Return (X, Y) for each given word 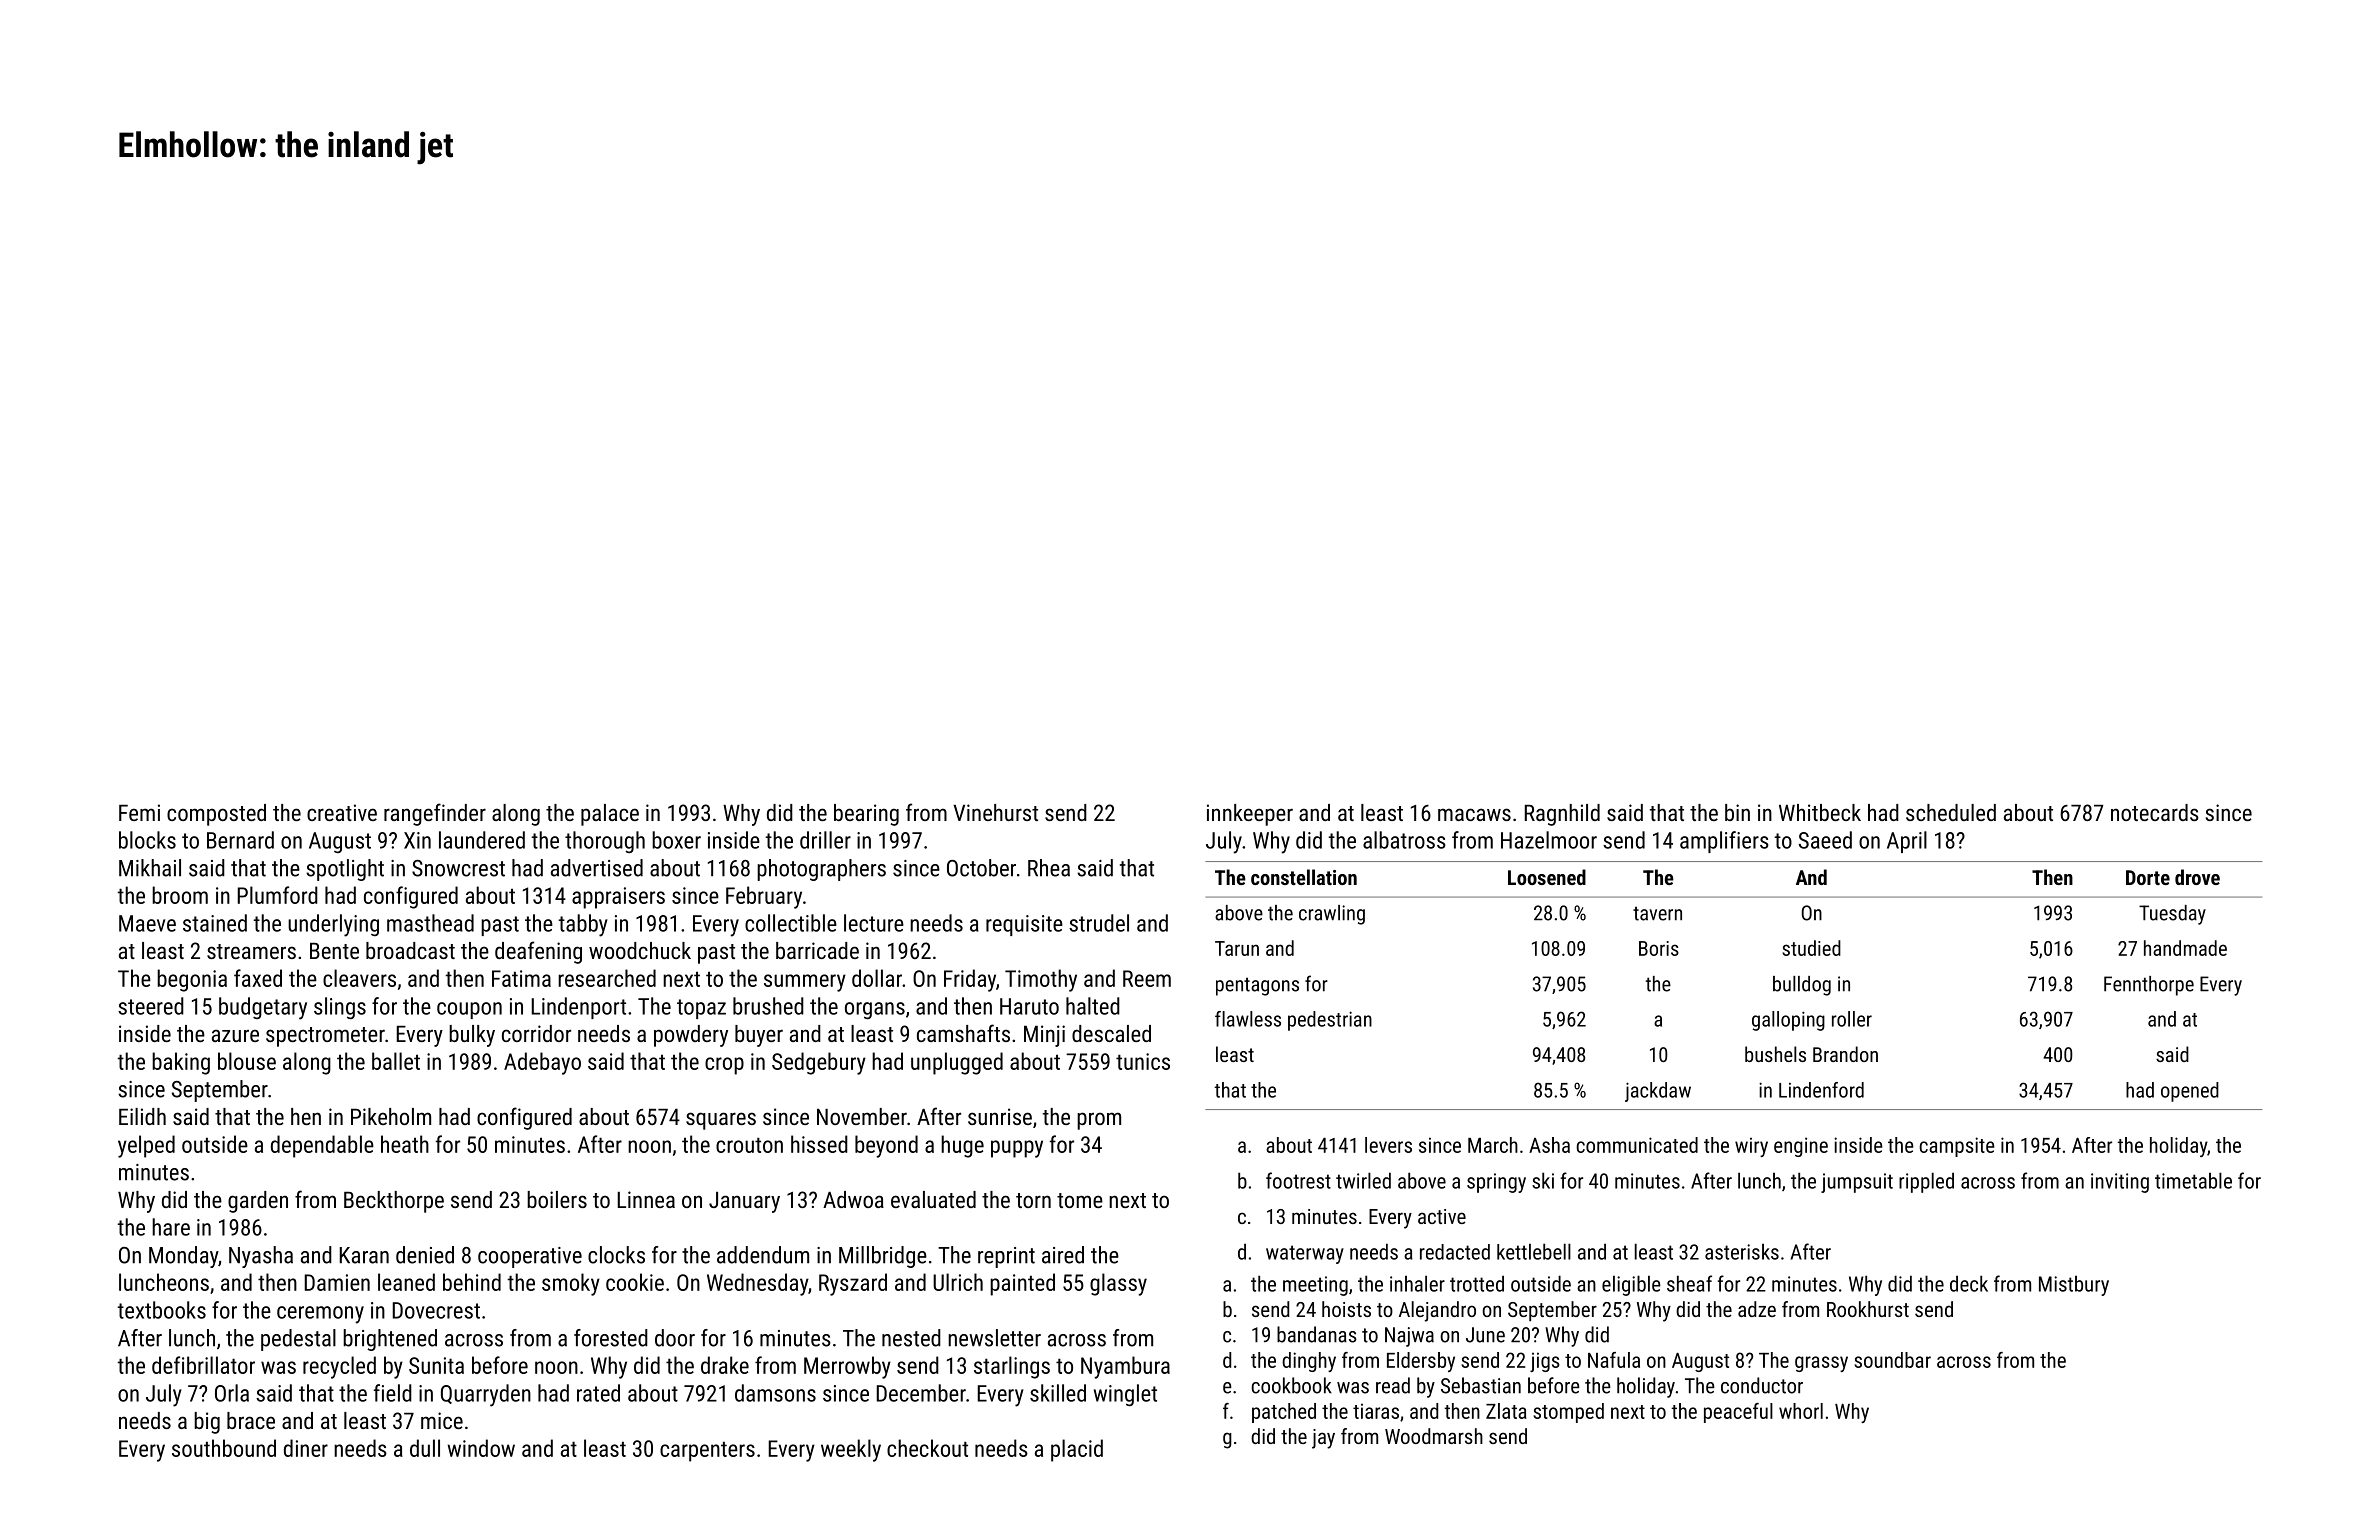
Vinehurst (995, 812)
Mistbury (2074, 1285)
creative (342, 812)
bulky (472, 1036)
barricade (817, 950)
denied (425, 1255)
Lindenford (1821, 1090)
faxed (258, 978)
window (481, 1448)
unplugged (957, 1063)
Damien (337, 1282)
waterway (1305, 1254)
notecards (2155, 812)
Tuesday (2172, 915)
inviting (2120, 1183)
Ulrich (958, 1282)
